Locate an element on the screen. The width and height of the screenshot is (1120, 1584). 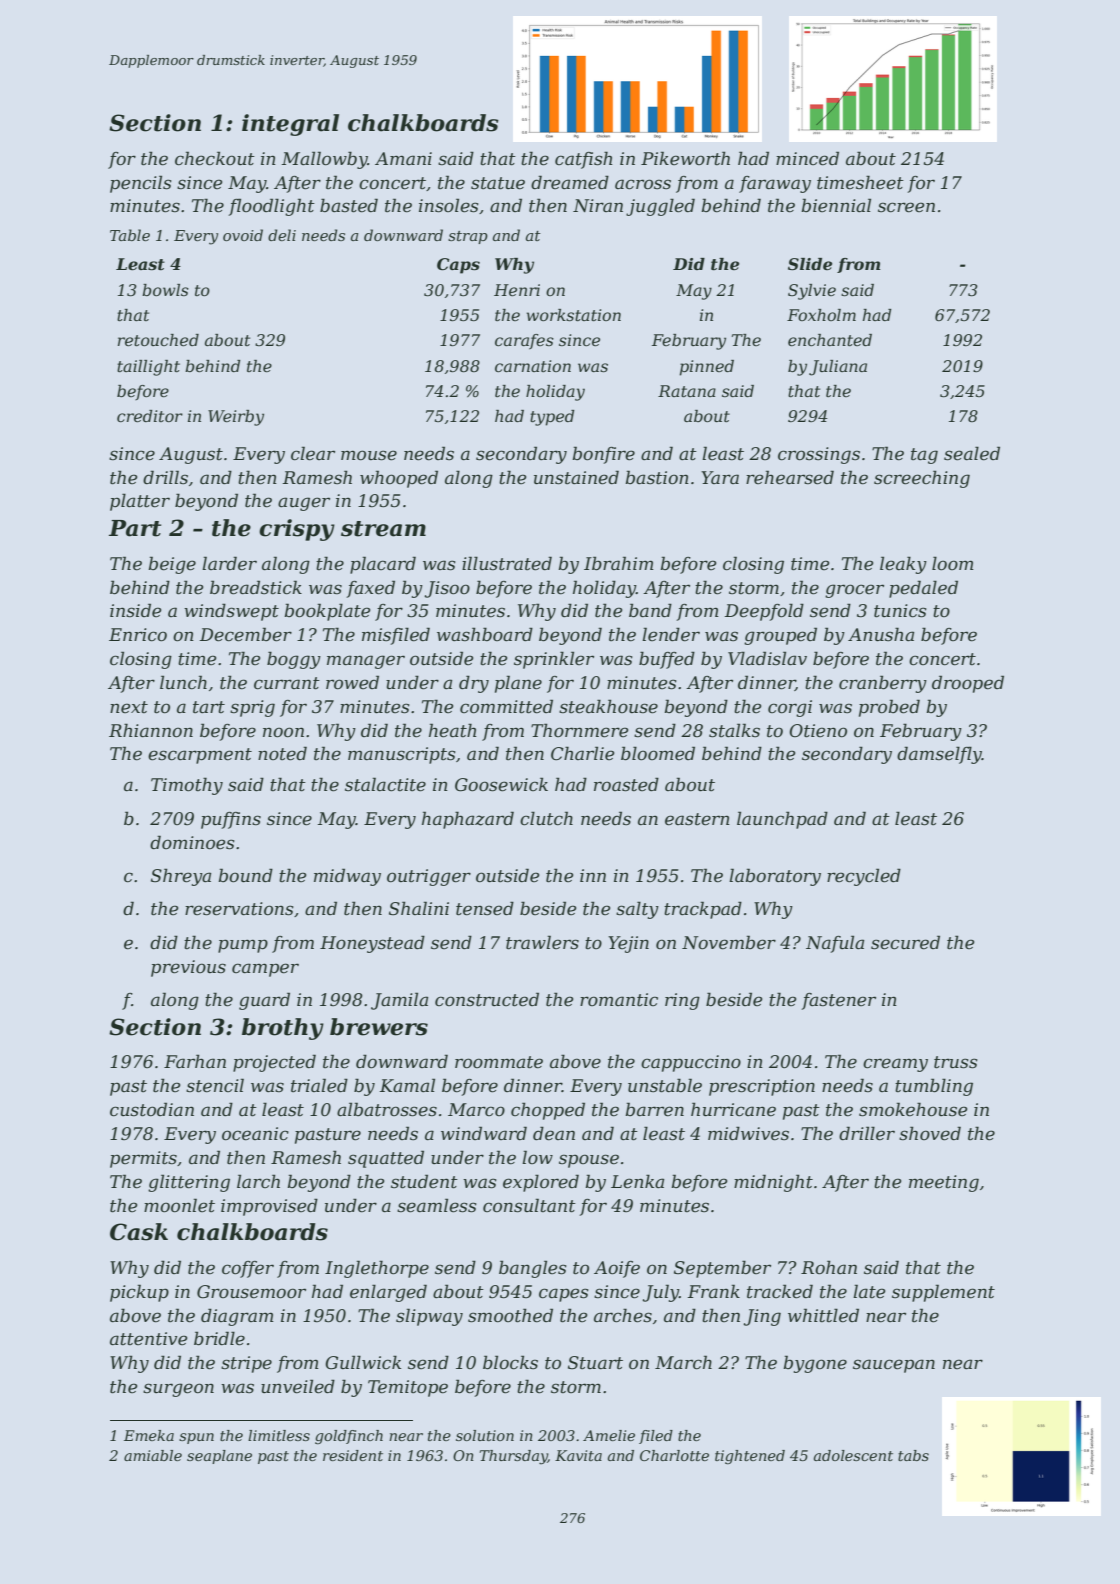
carafes is located at coordinates (524, 342).
